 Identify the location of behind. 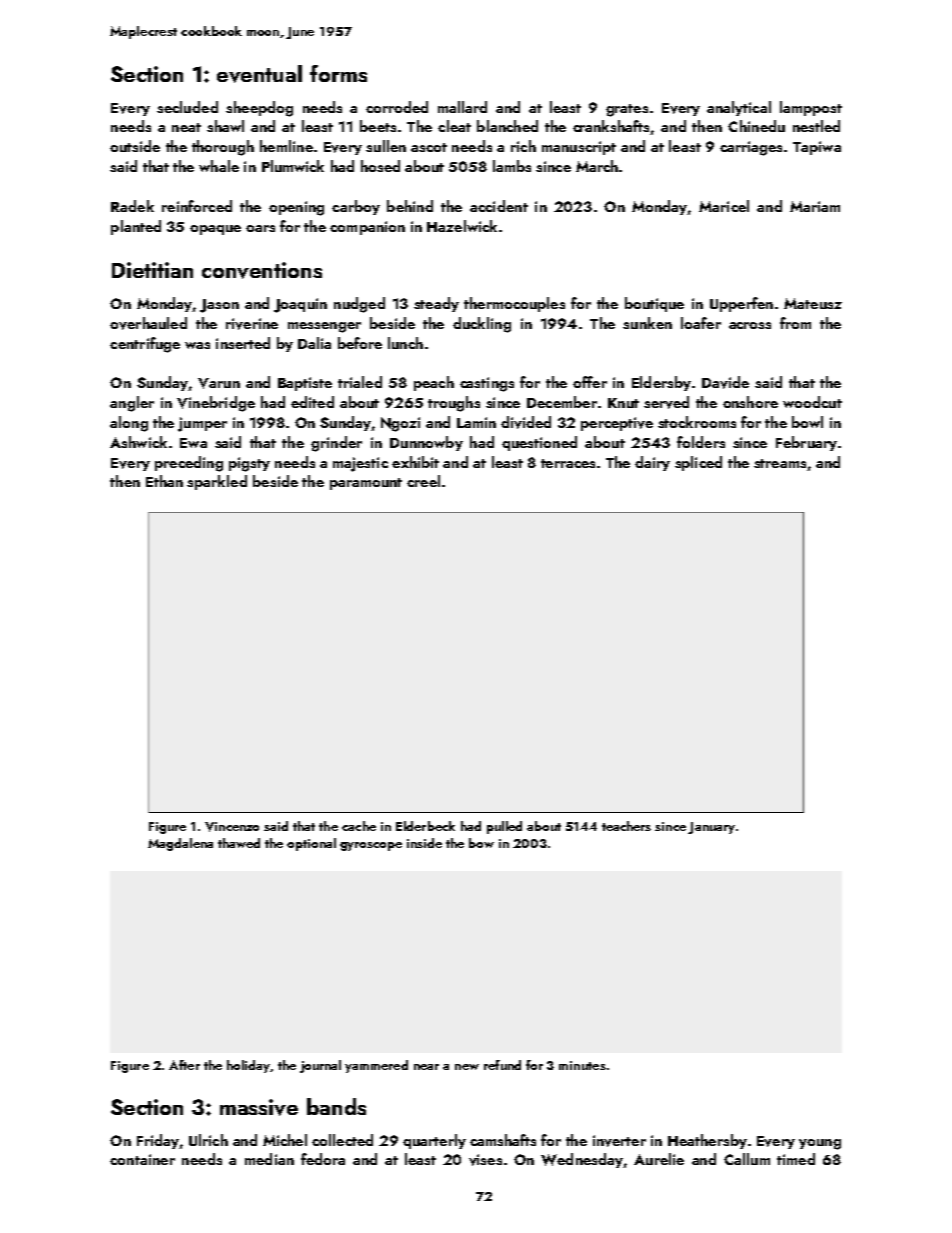
(410, 206).
